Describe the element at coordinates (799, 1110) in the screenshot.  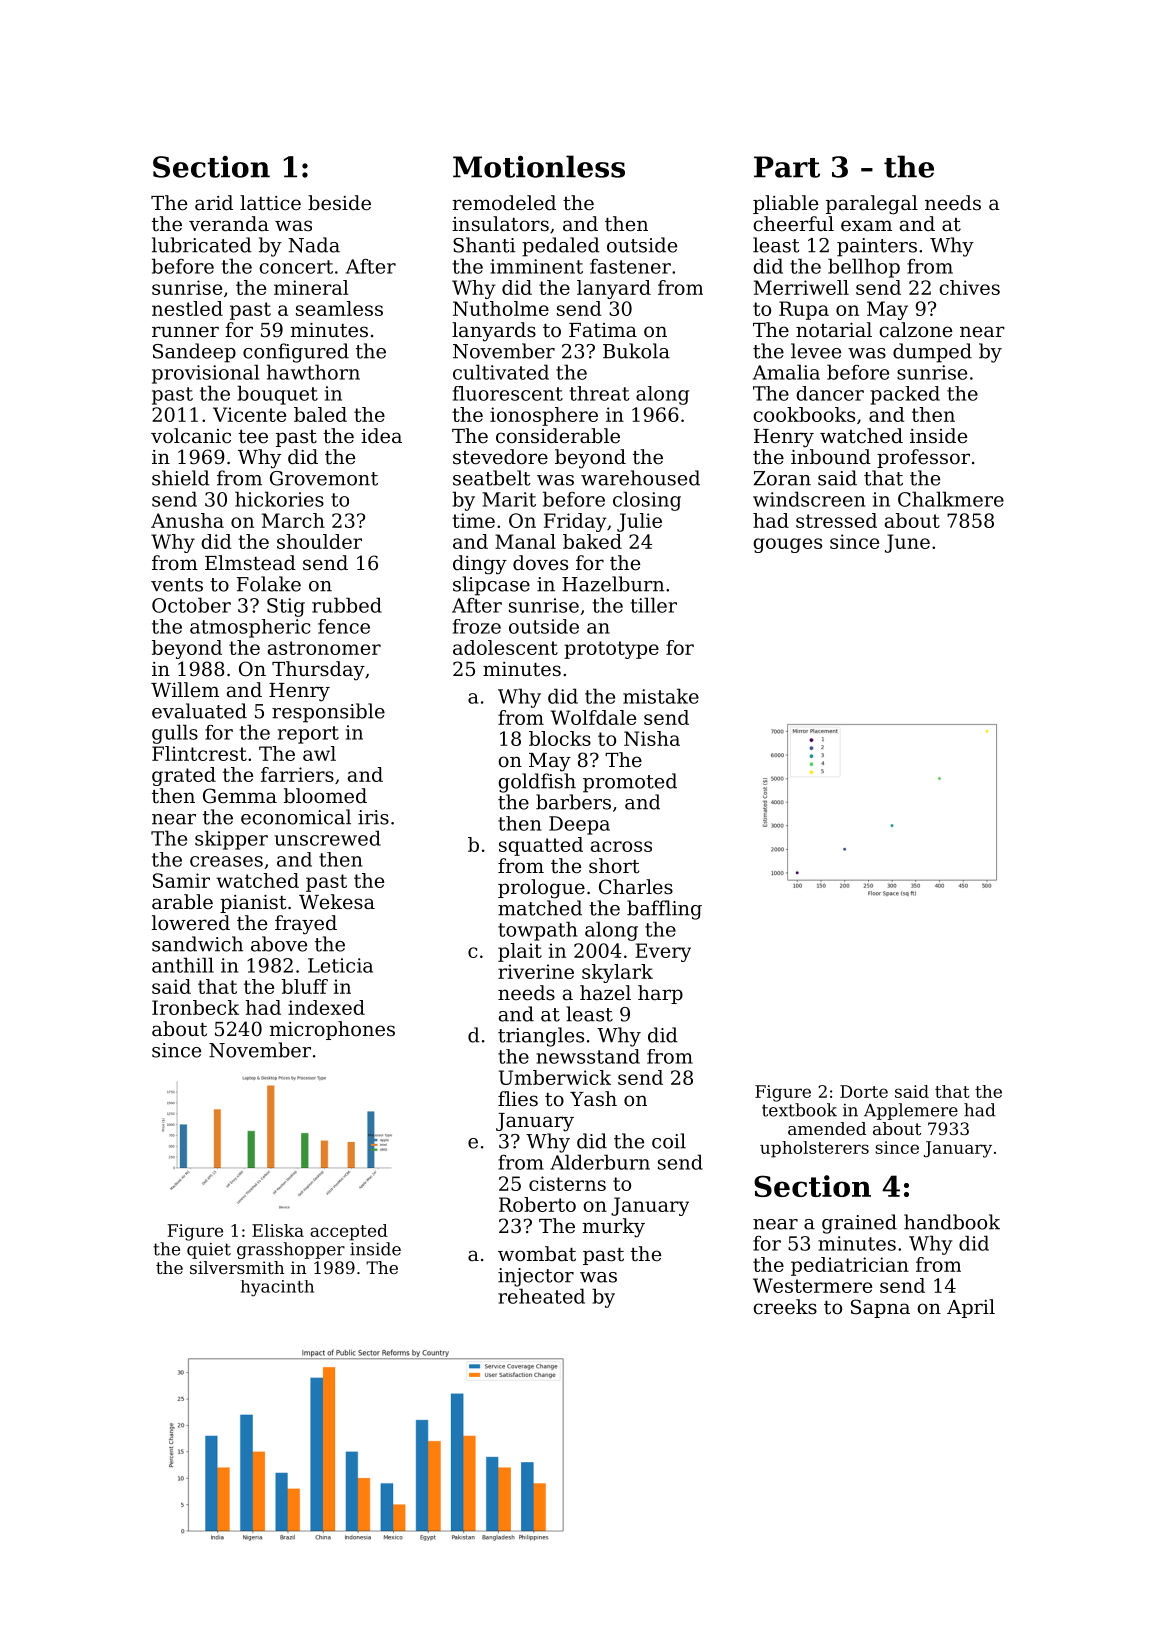
I see `textbook` at that location.
